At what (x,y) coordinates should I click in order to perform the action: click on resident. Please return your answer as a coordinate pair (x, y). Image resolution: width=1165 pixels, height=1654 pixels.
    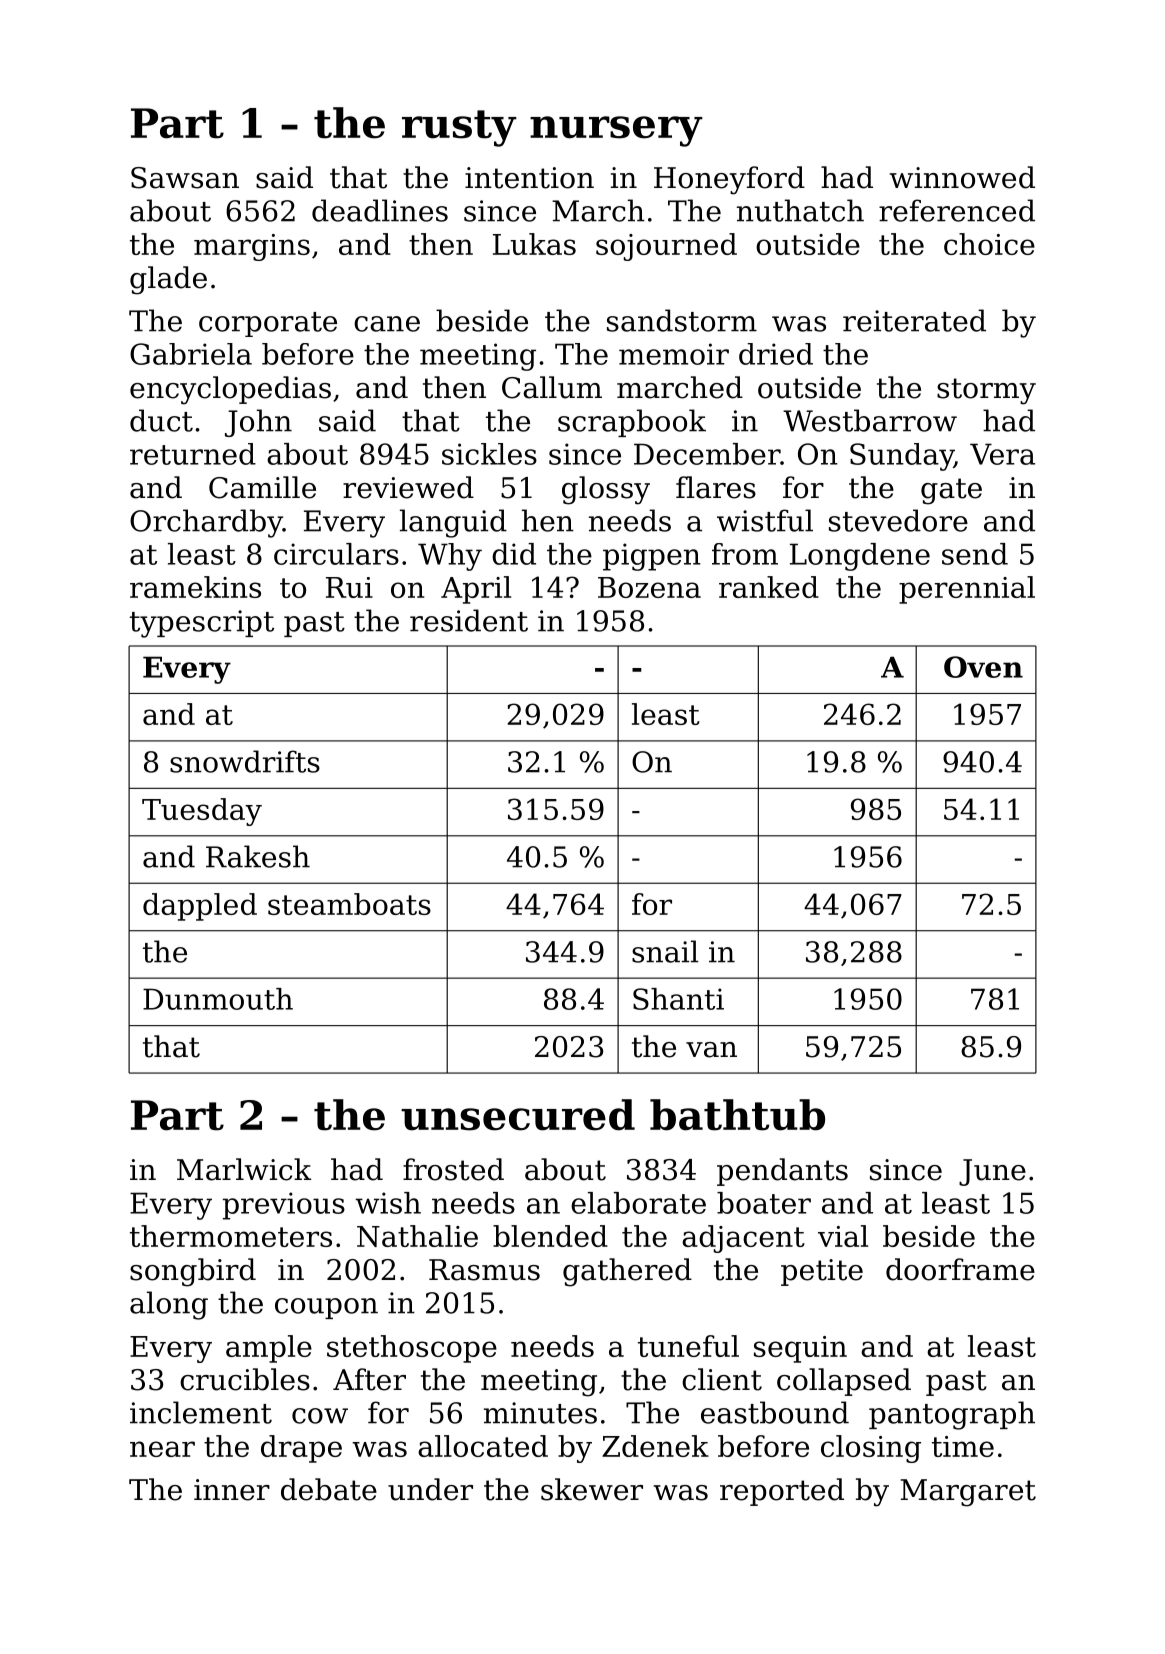
    Looking at the image, I should click on (469, 620).
